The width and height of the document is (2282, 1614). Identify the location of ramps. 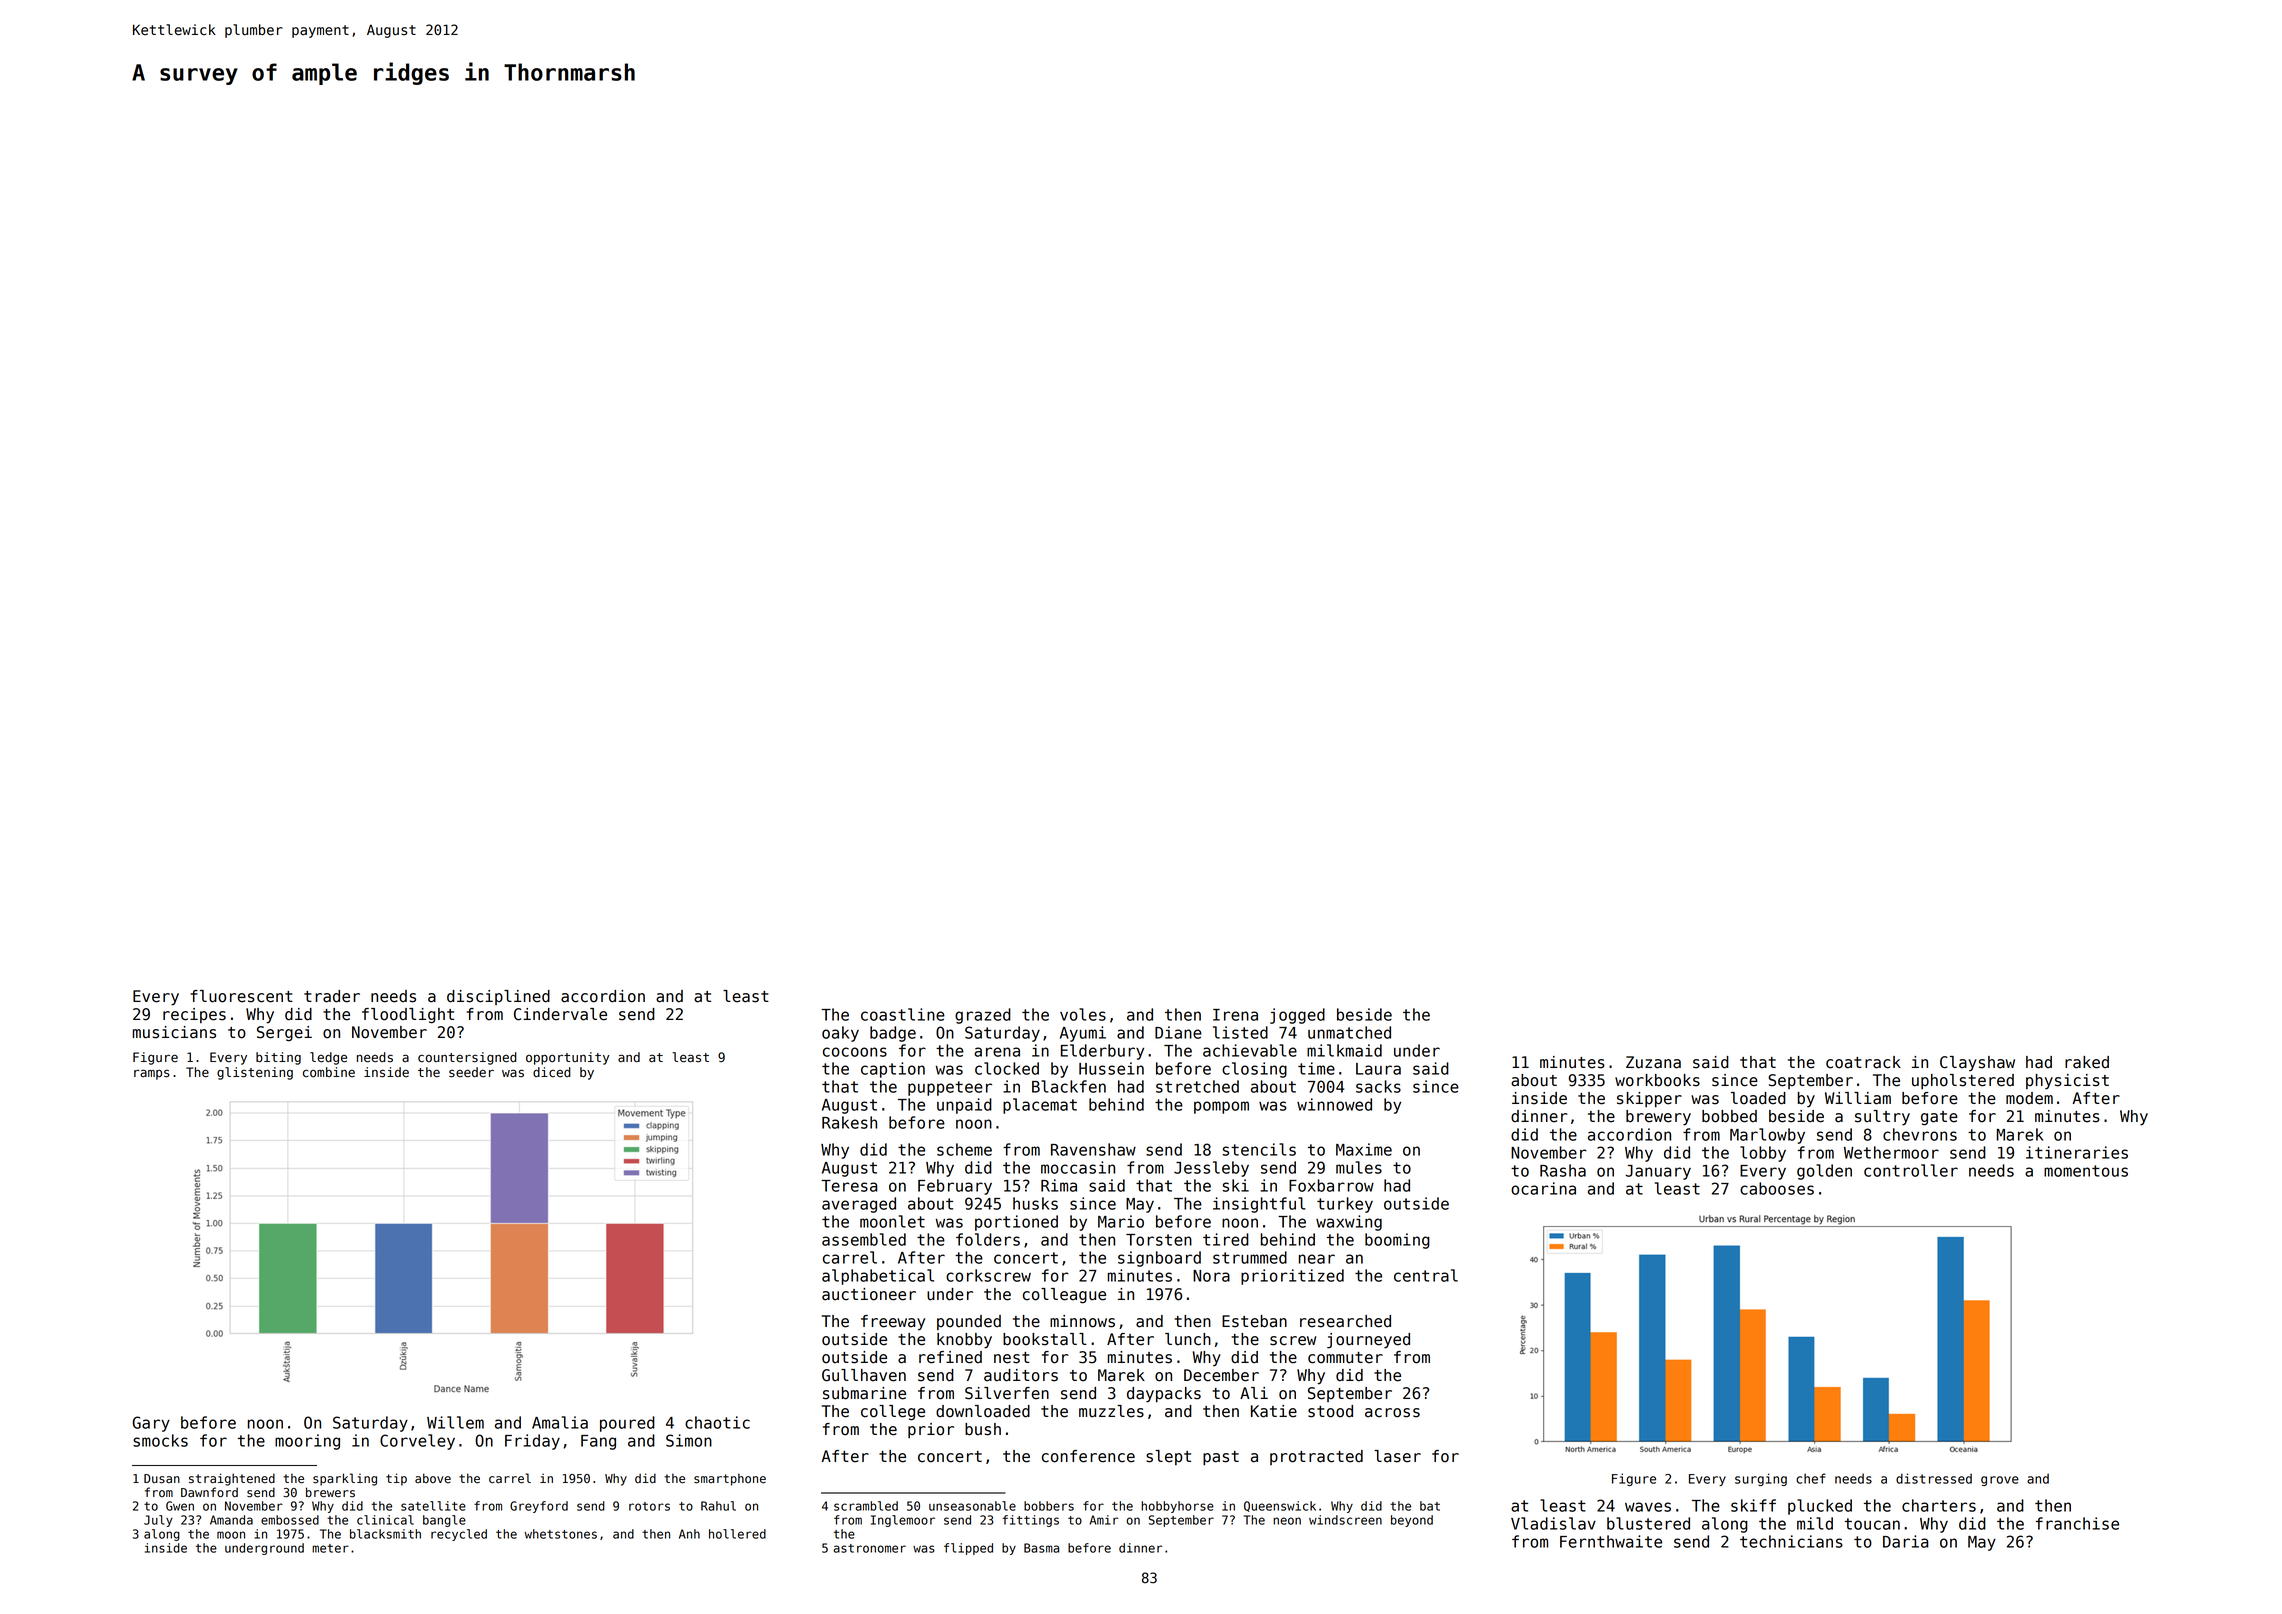
(152, 1074).
